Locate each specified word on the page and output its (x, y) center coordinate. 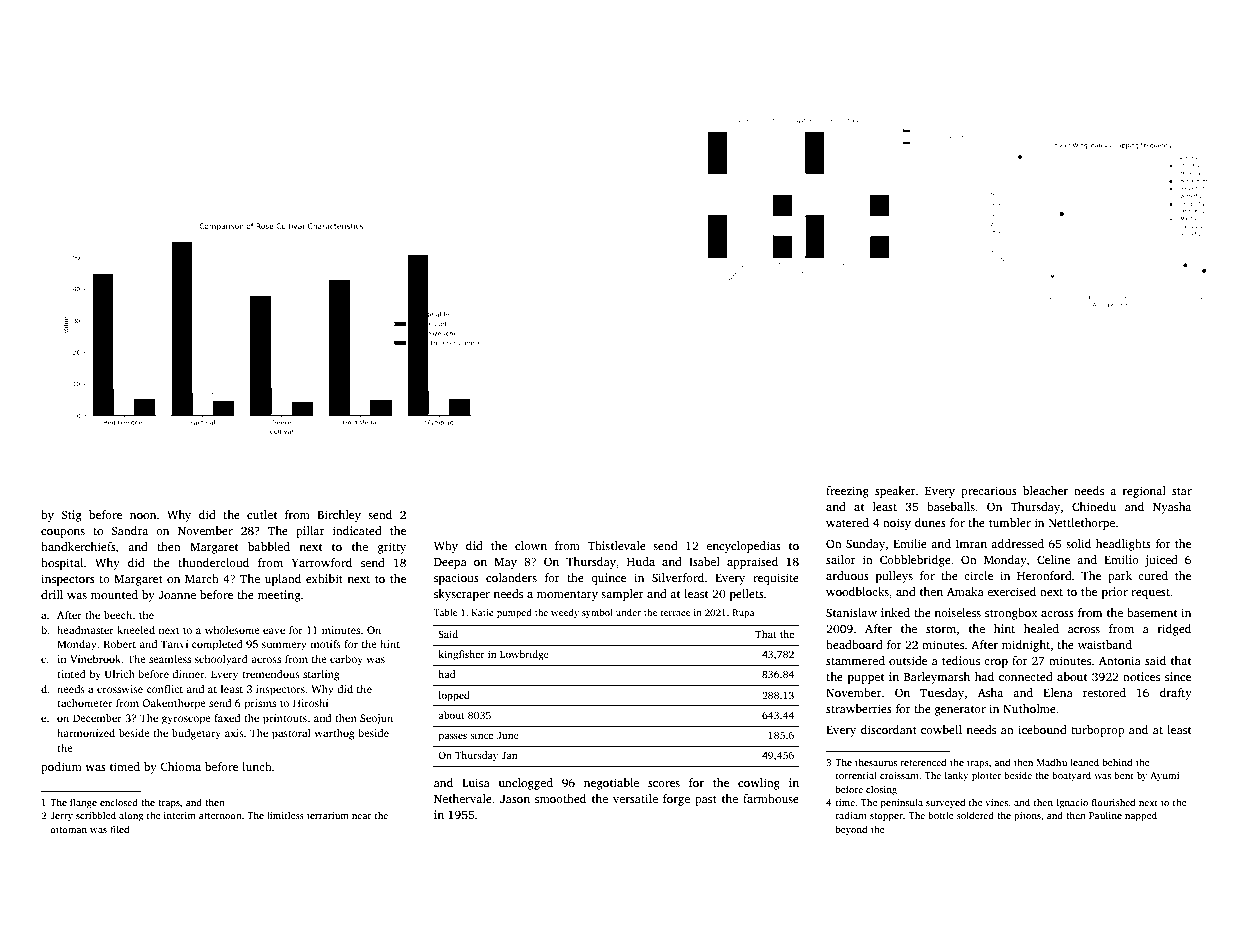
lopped (454, 696)
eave (274, 631)
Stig (71, 516)
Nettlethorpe (1082, 524)
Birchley (339, 516)
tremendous (271, 674)
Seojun (376, 719)
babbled (269, 546)
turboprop (1098, 731)
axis (234, 733)
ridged (1174, 630)
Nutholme (1029, 708)
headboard (854, 644)
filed (119, 829)
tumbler (1010, 522)
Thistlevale (617, 545)
